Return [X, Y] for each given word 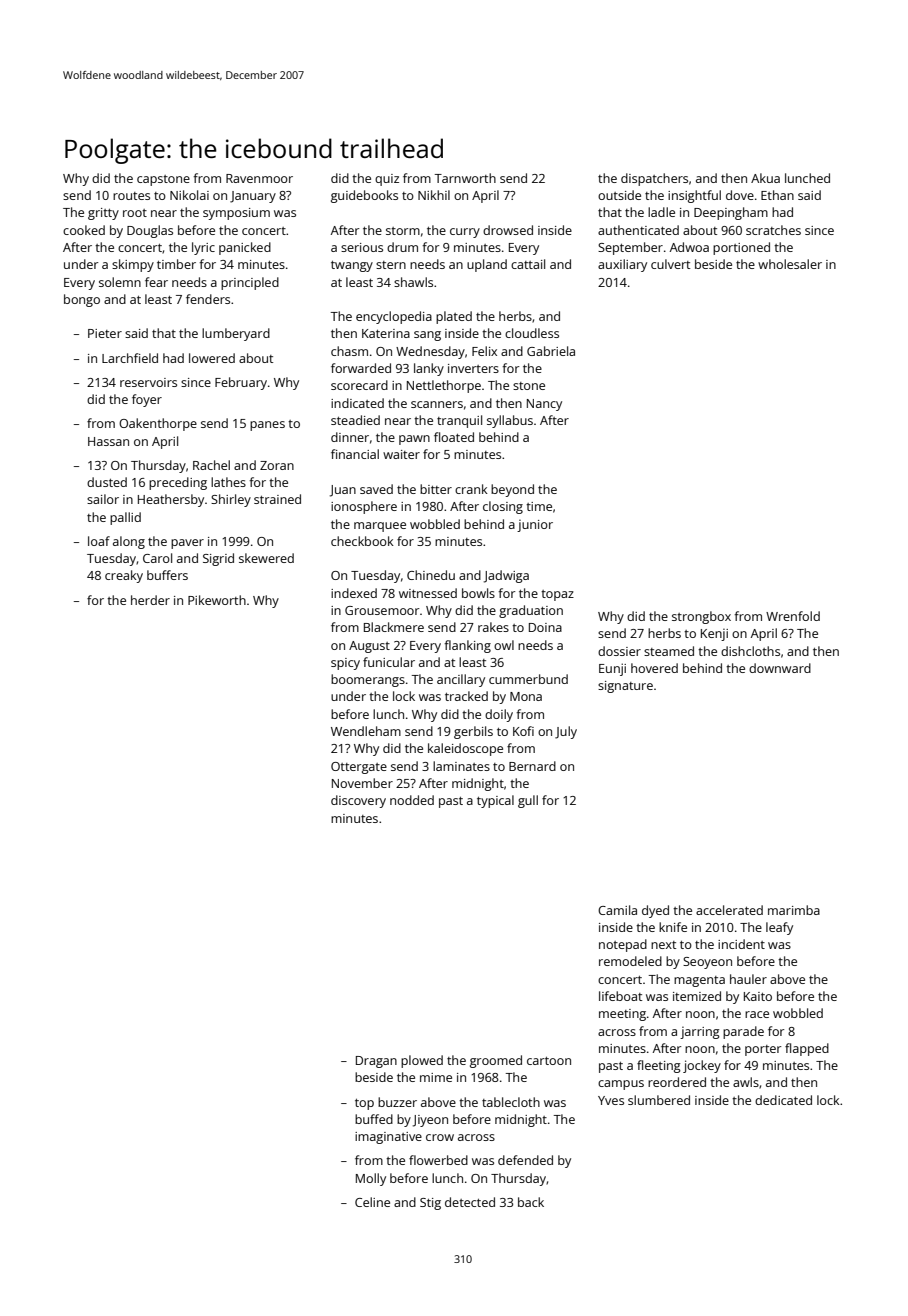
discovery [358, 801]
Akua [765, 178]
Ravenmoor [259, 178]
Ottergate [359, 768]
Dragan [376, 1062]
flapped [807, 1049]
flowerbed [438, 1160]
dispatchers [654, 179]
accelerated [729, 910]
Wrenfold [793, 616]
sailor [103, 499]
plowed [422, 1061]
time [539, 506]
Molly [371, 1179]
